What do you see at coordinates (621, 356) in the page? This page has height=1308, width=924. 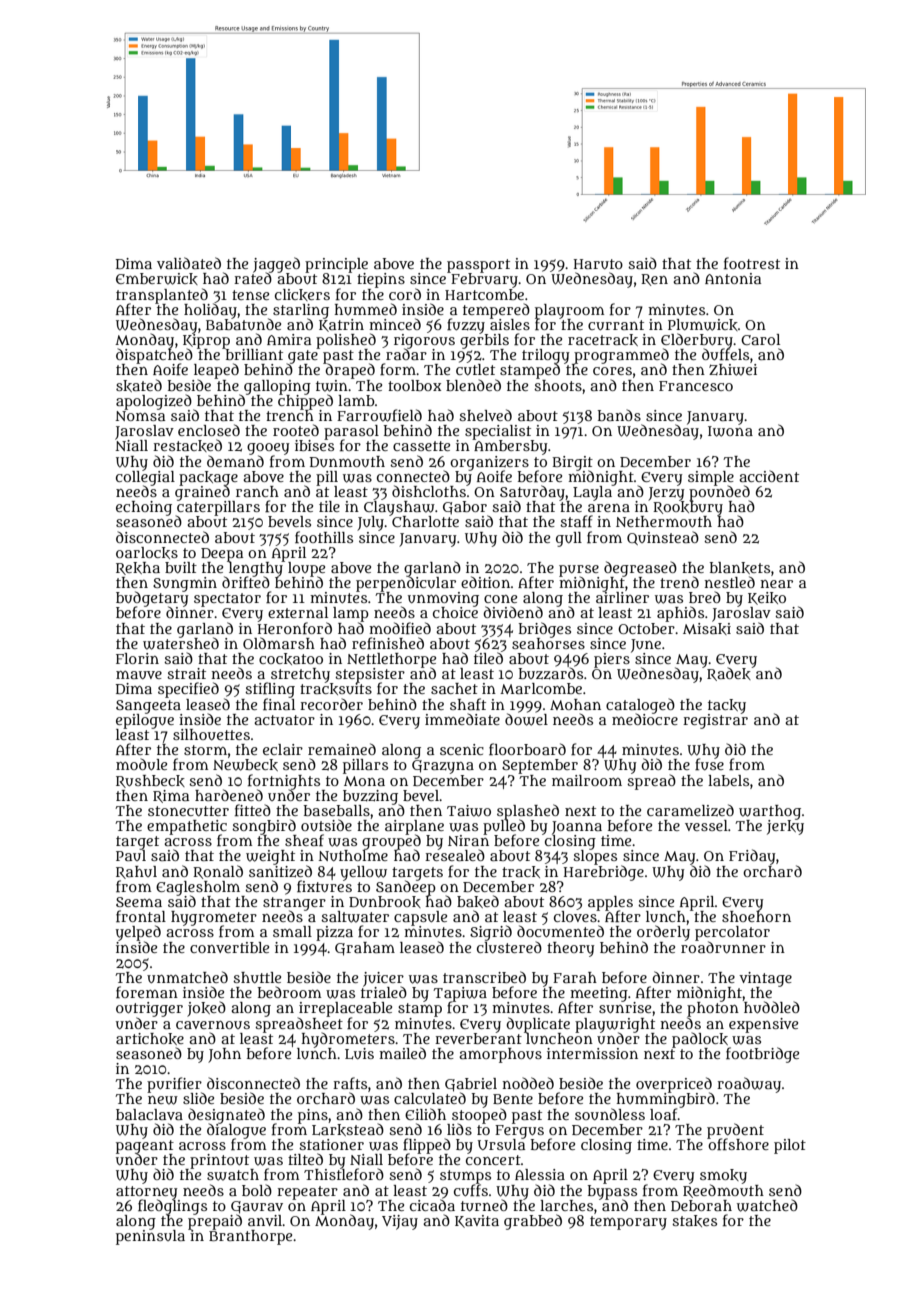 I see `programmed` at bounding box center [621, 356].
